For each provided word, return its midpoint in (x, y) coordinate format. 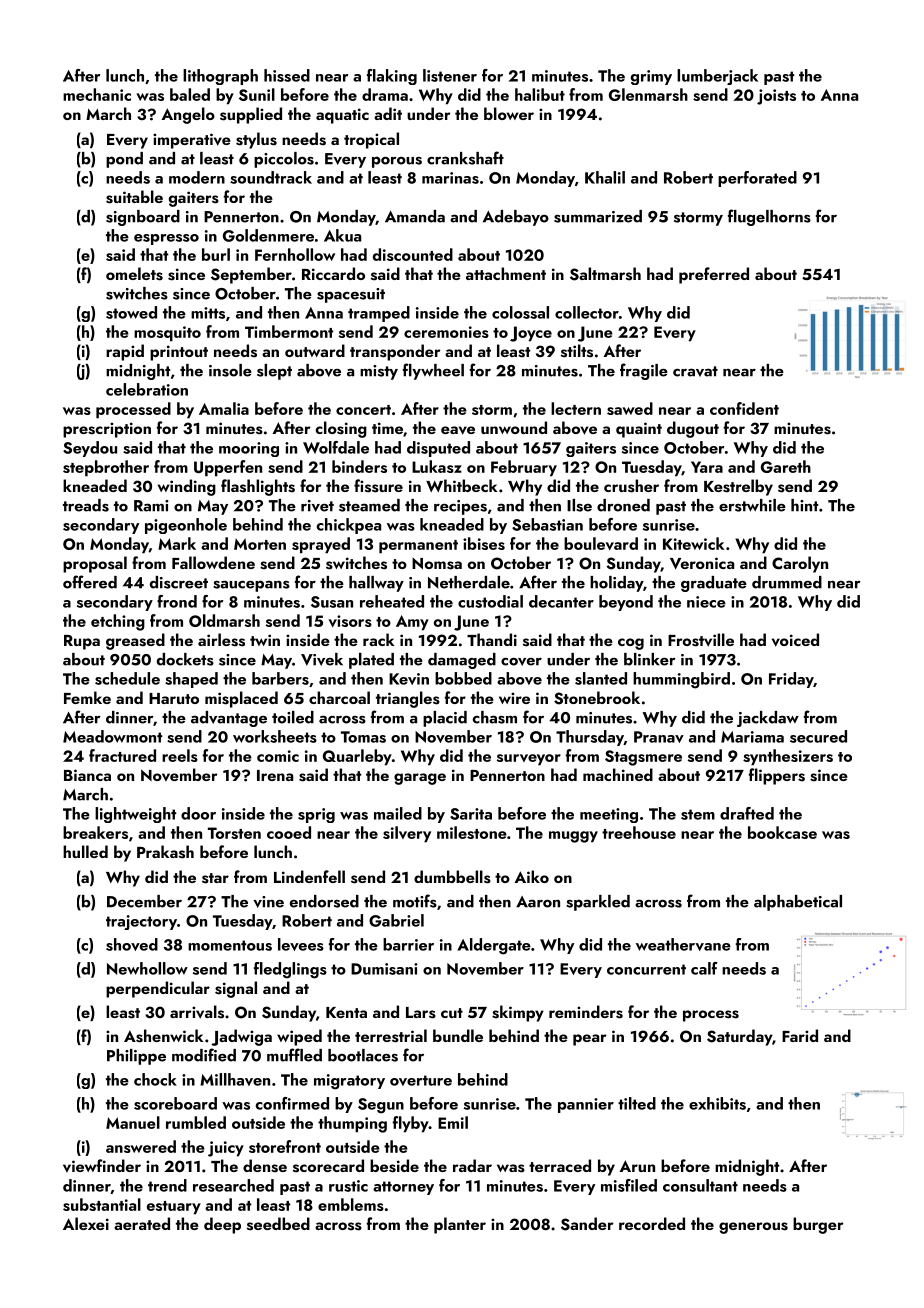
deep (222, 1225)
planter (460, 1225)
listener (450, 75)
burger (818, 1225)
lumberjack (717, 77)
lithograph (220, 77)
